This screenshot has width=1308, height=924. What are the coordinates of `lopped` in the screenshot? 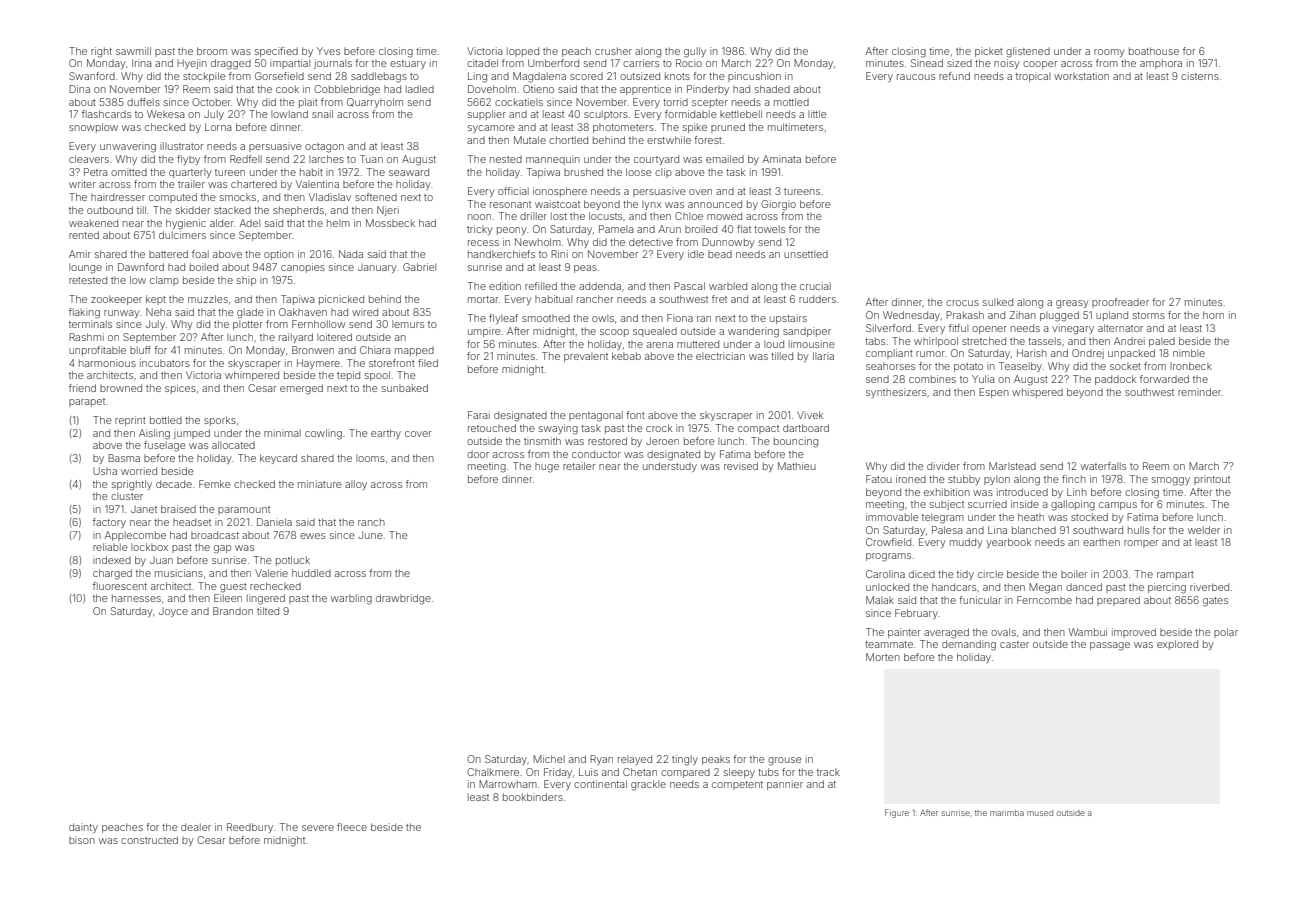 It's located at (523, 52).
